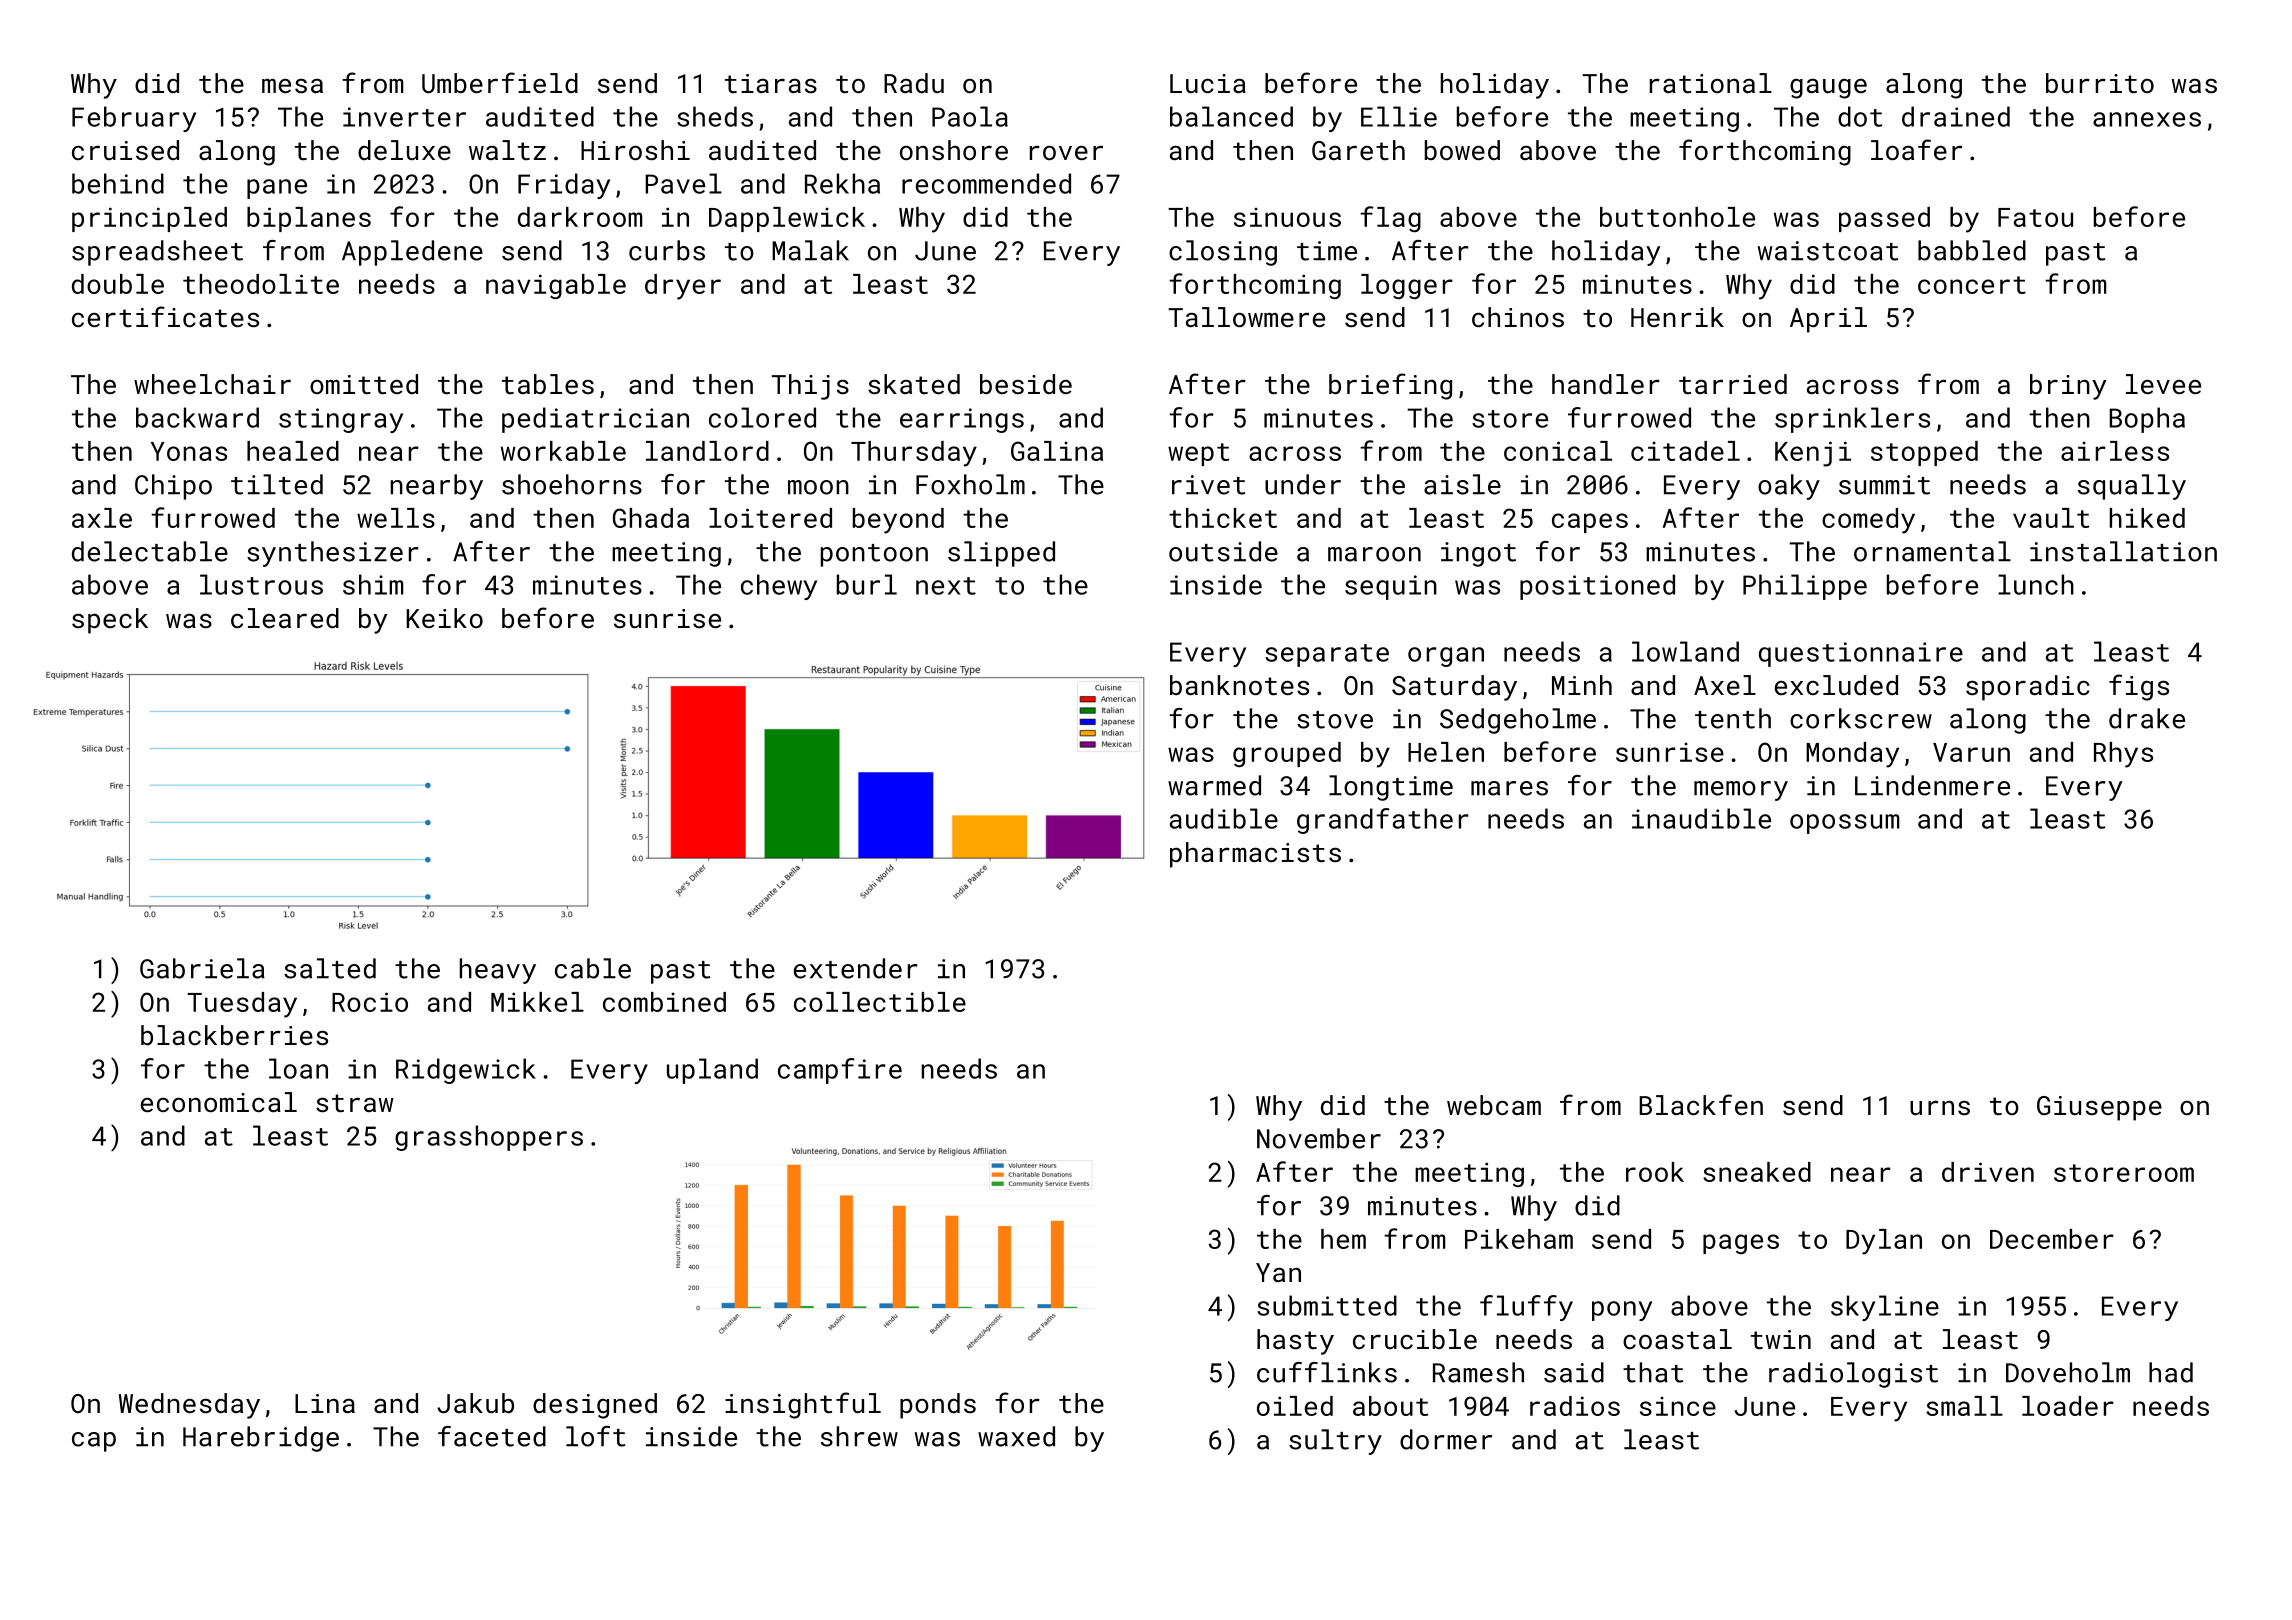 The image size is (2292, 1620). Describe the element at coordinates (165, 317) in the screenshot. I see `certificates` at that location.
